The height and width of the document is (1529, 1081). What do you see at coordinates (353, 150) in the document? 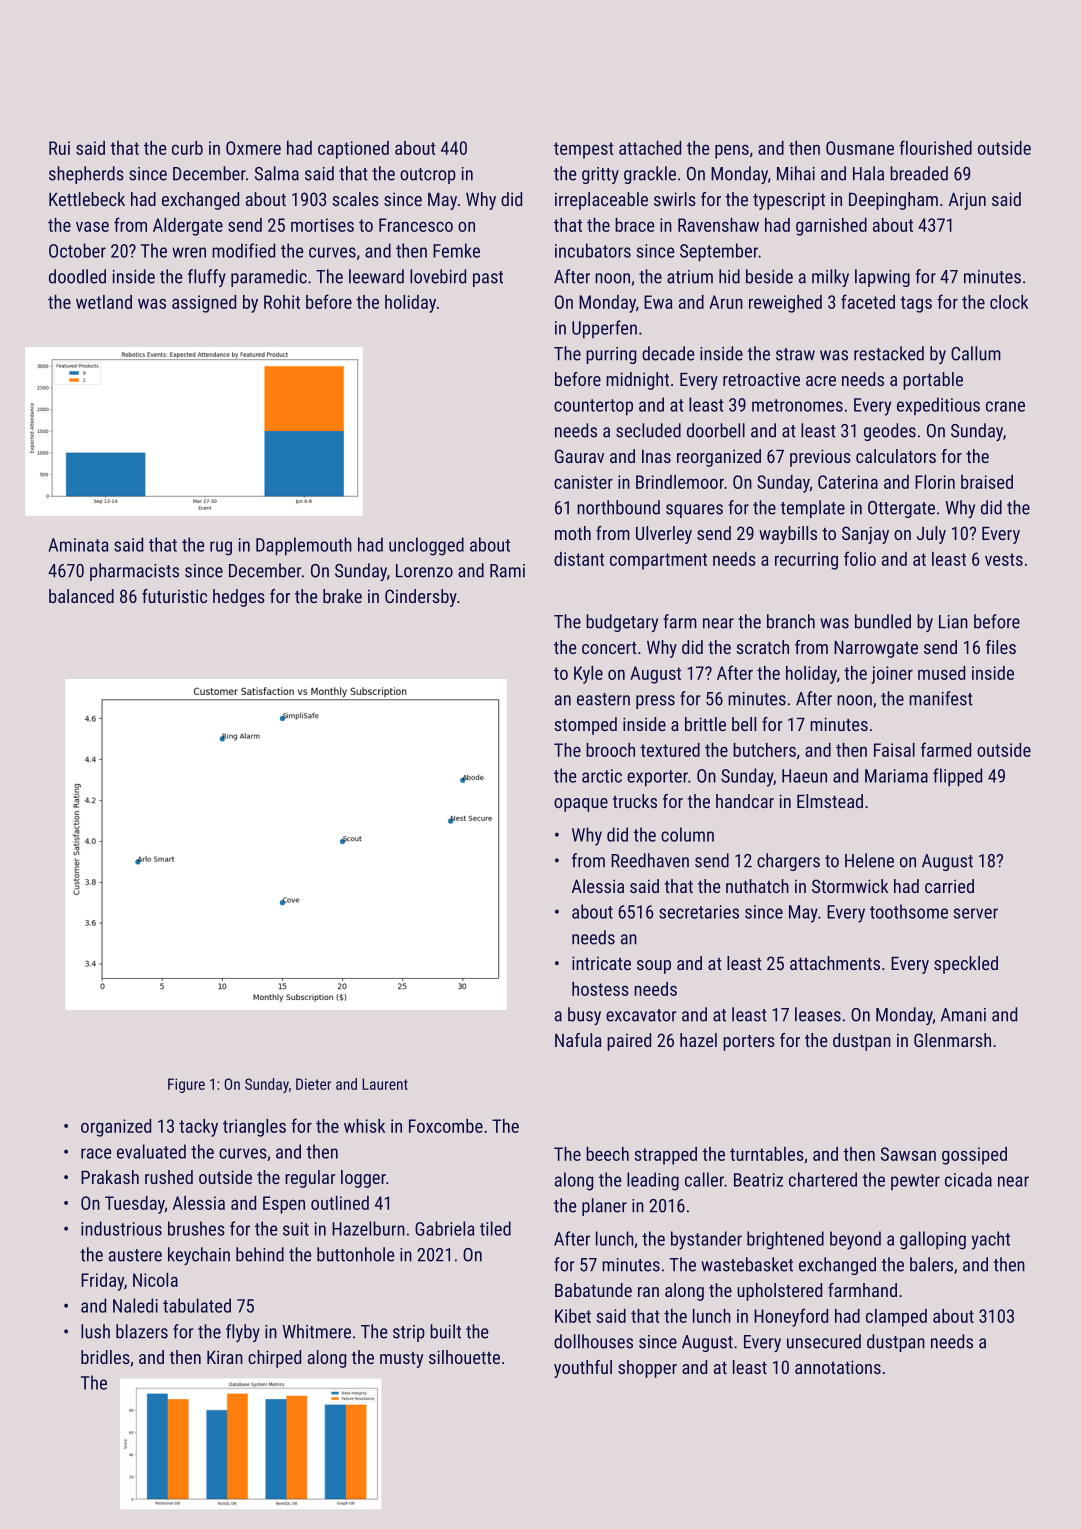
I see `captioned` at bounding box center [353, 150].
